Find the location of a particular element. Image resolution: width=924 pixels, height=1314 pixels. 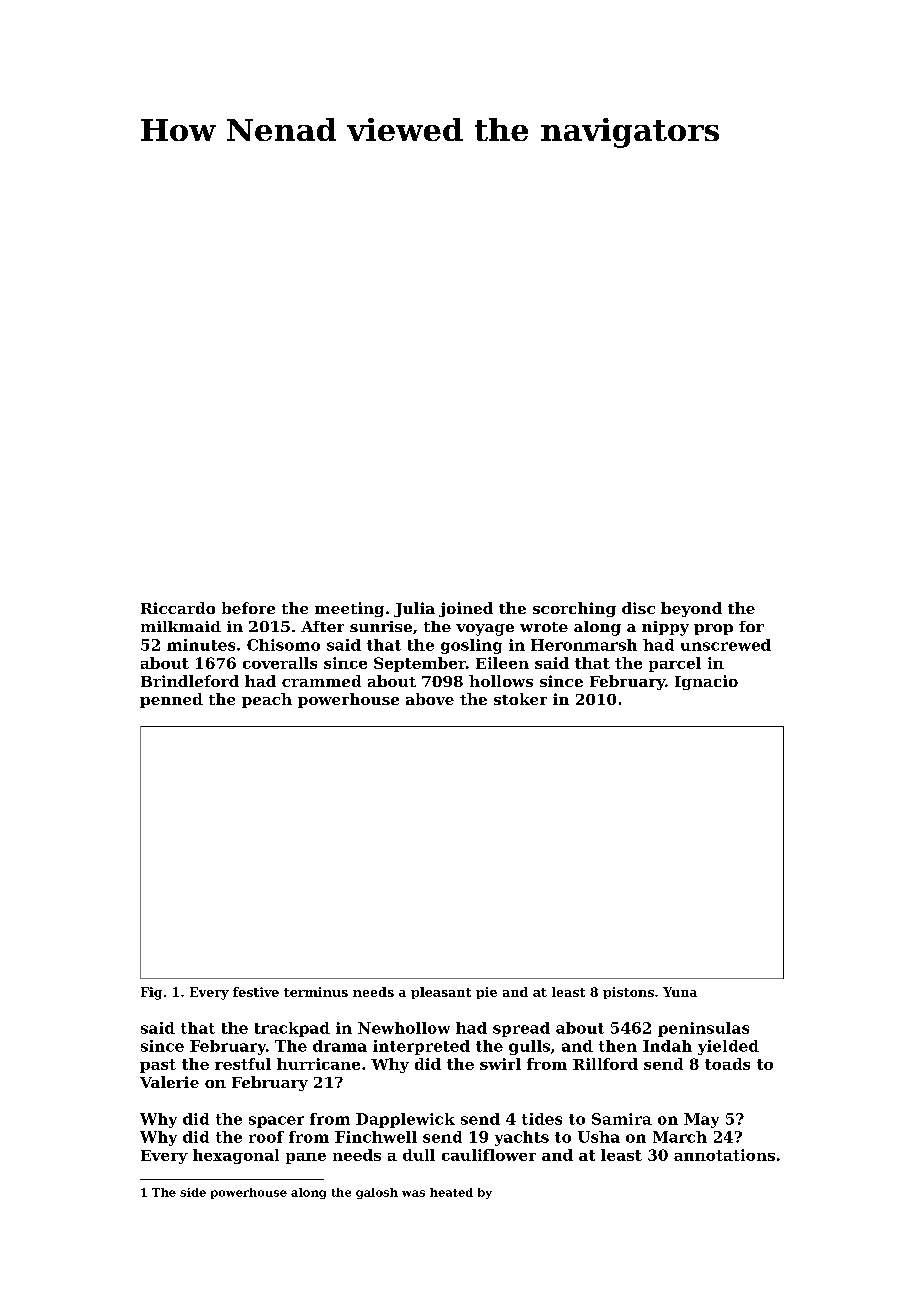

Yuna is located at coordinates (680, 992).
